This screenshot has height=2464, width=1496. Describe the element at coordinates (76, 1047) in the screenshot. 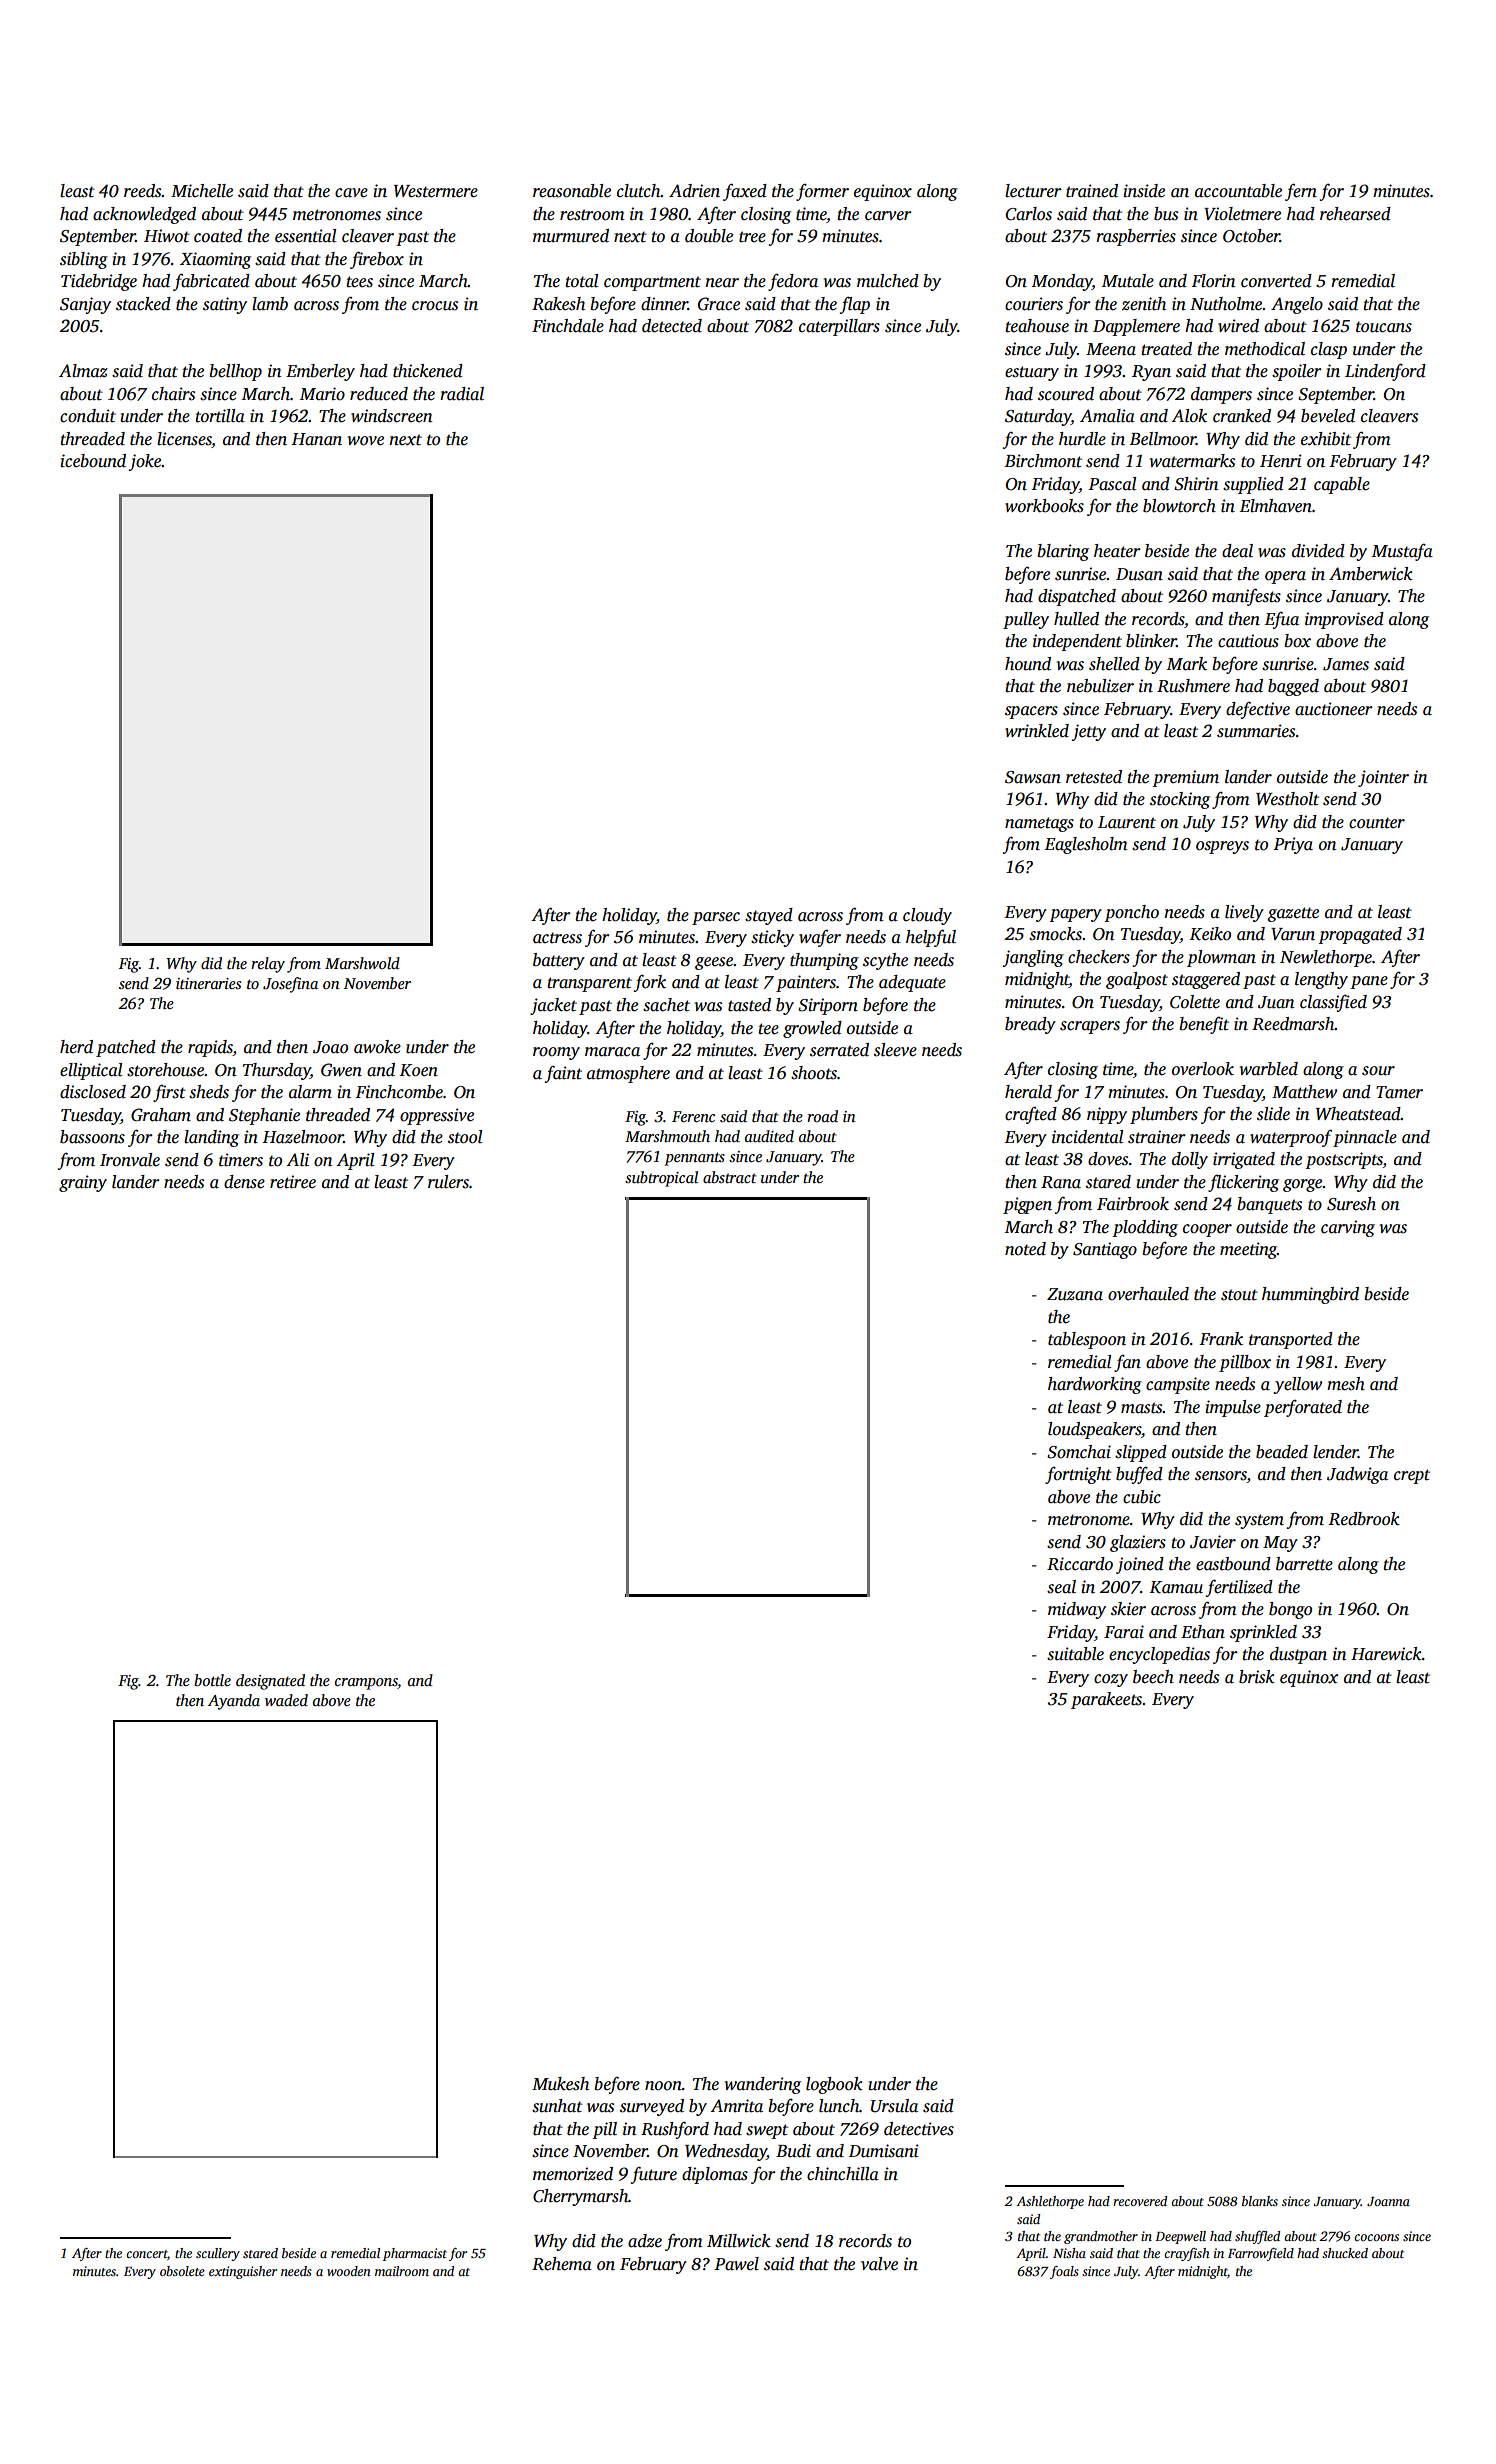

I see `herd` at that location.
